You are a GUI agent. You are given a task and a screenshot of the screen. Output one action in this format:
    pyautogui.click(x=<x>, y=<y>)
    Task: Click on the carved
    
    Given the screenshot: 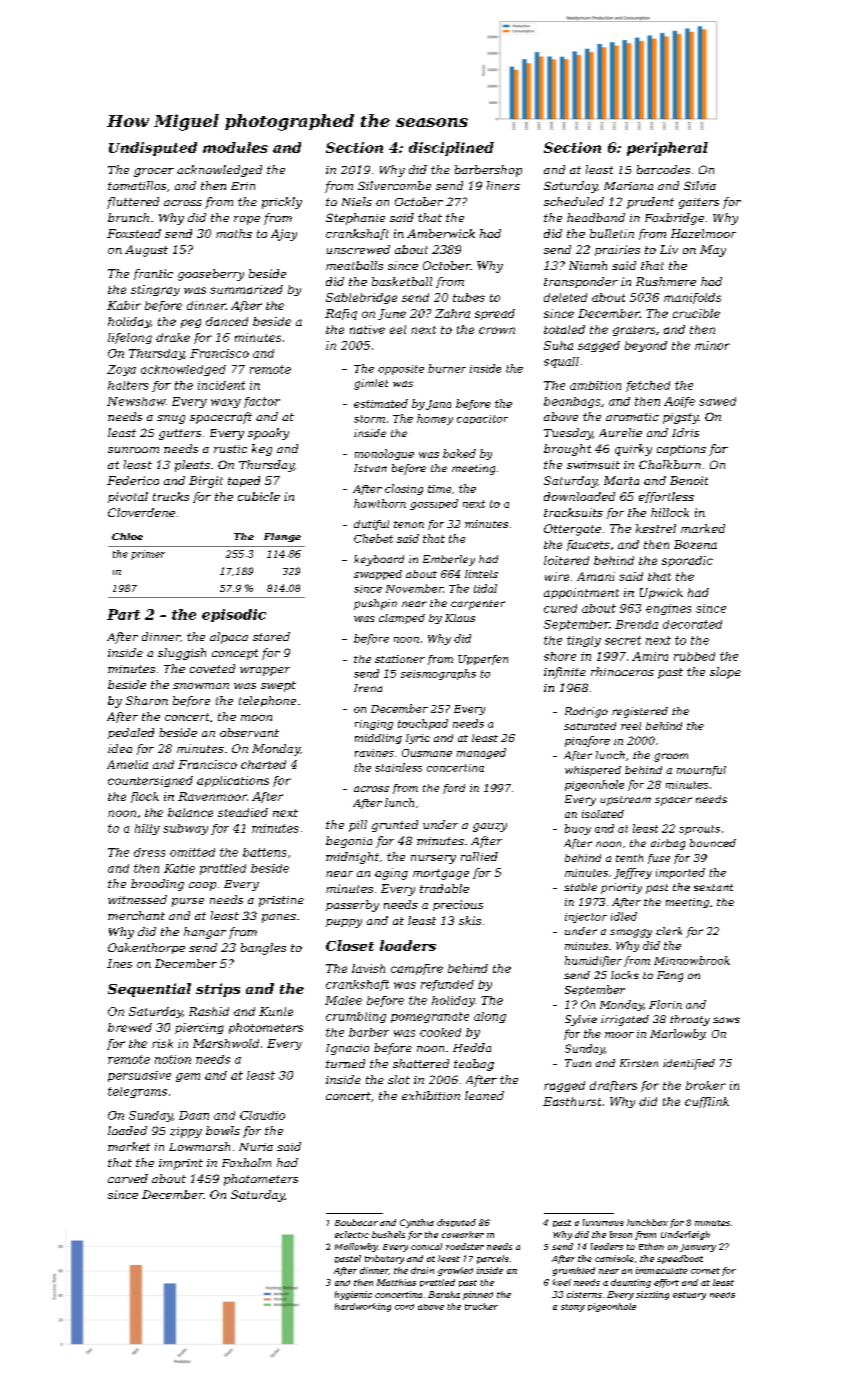 What is the action you would take?
    pyautogui.click(x=128, y=1178)
